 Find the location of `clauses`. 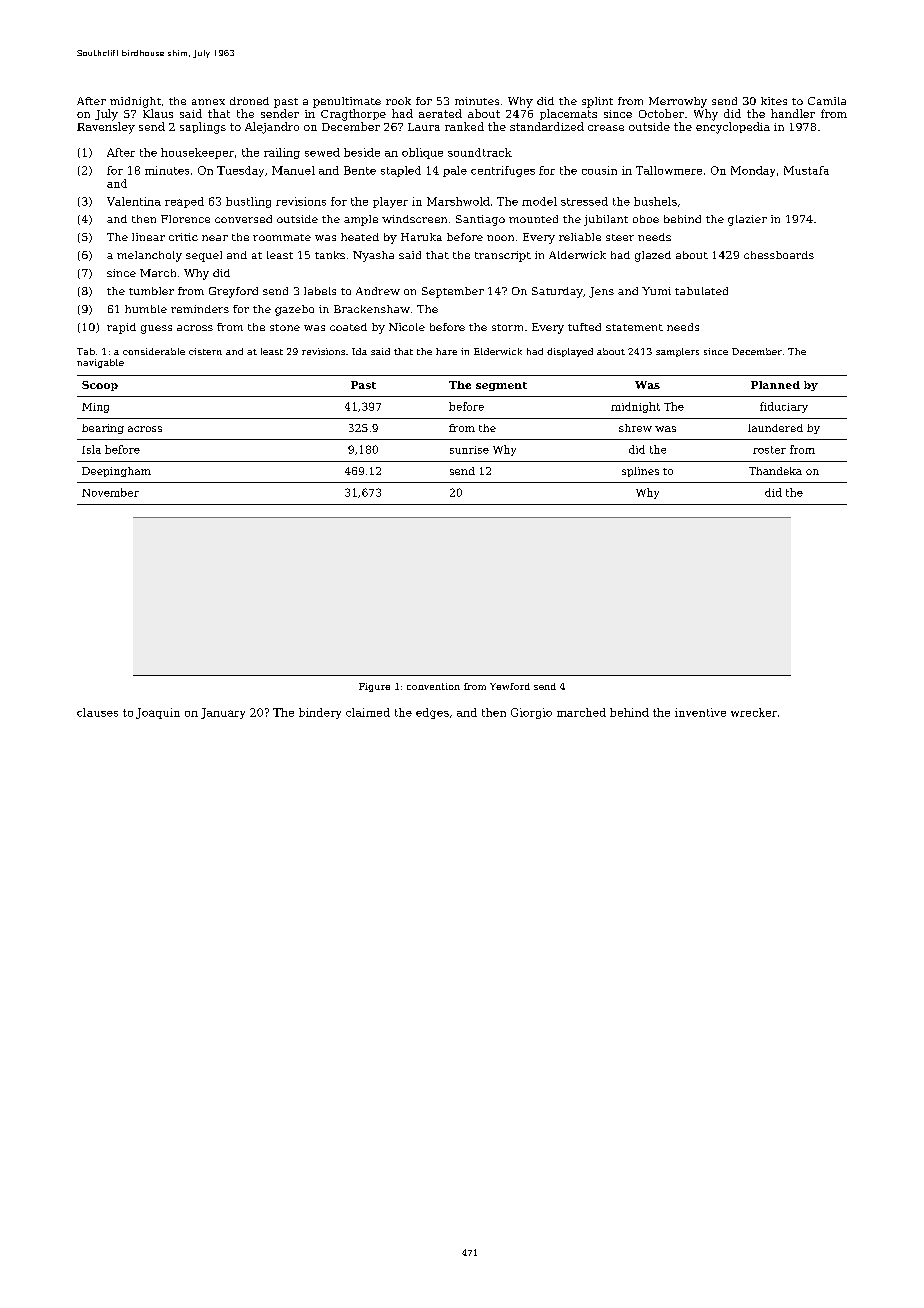

clauses is located at coordinates (97, 712).
